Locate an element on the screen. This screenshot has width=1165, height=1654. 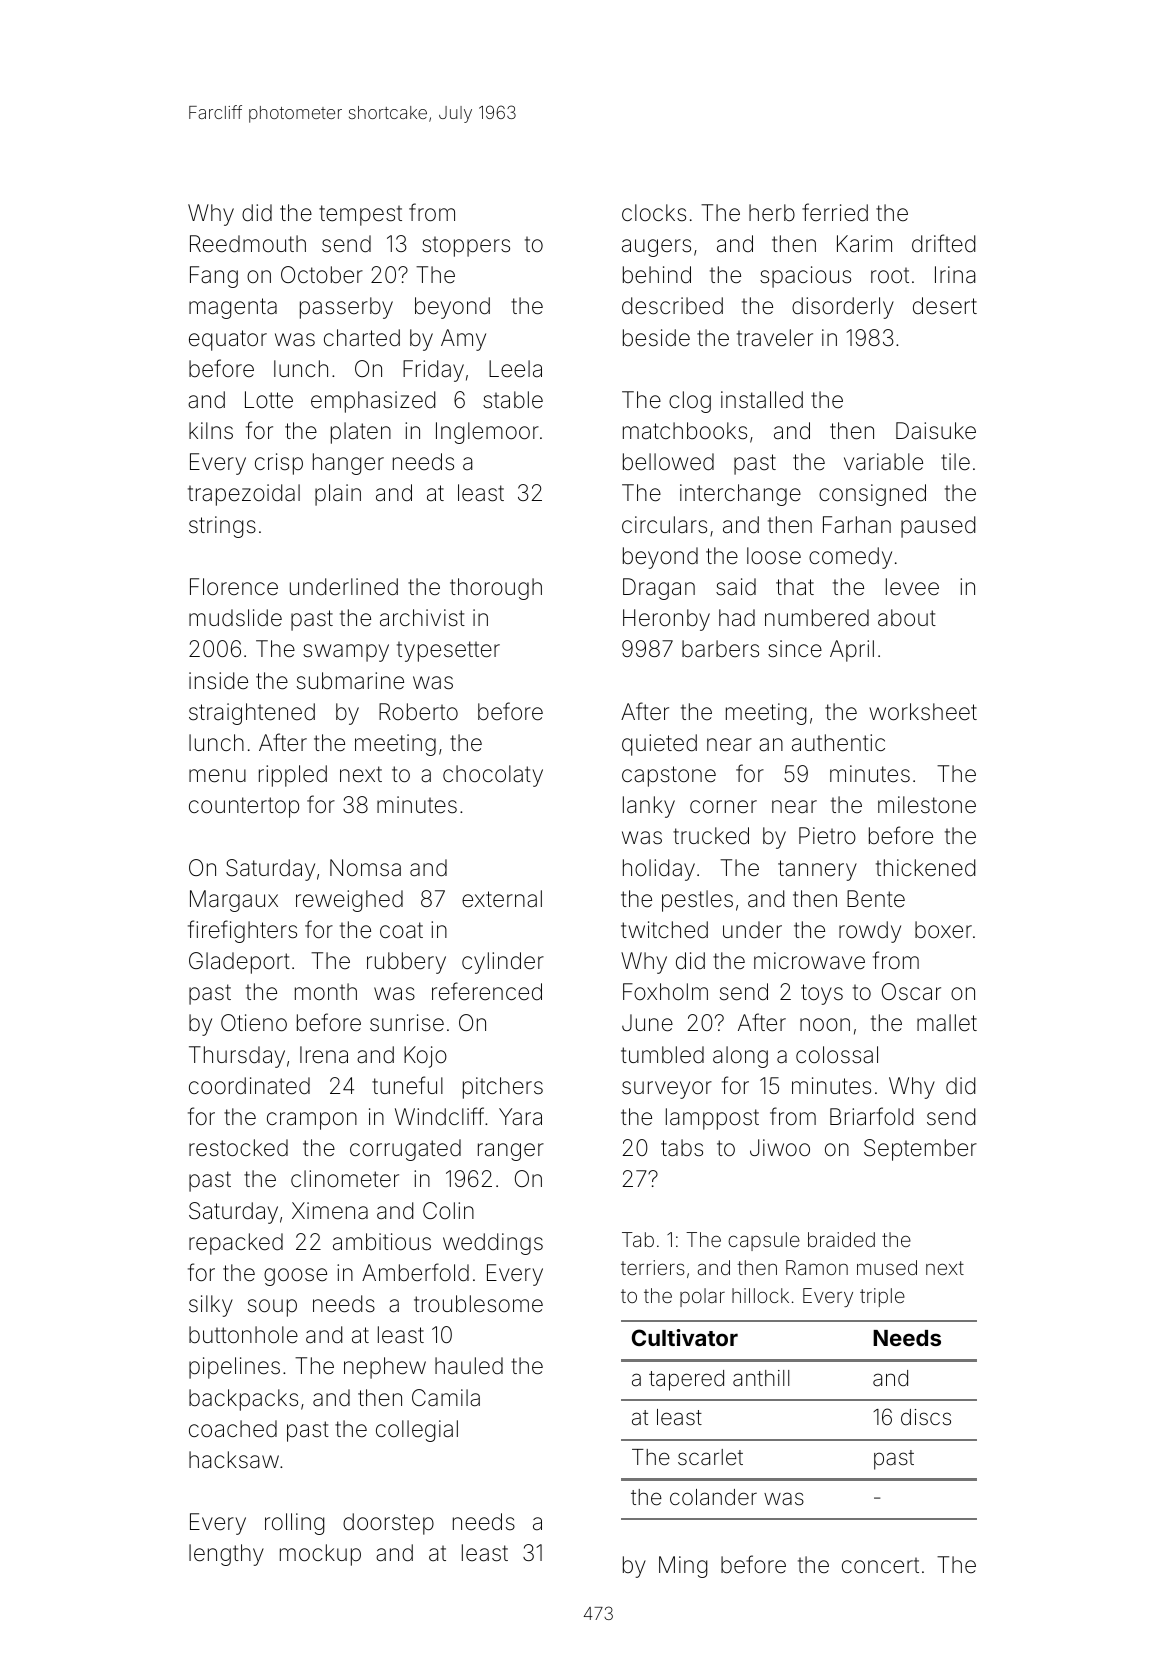
tile is located at coordinates (955, 462).
